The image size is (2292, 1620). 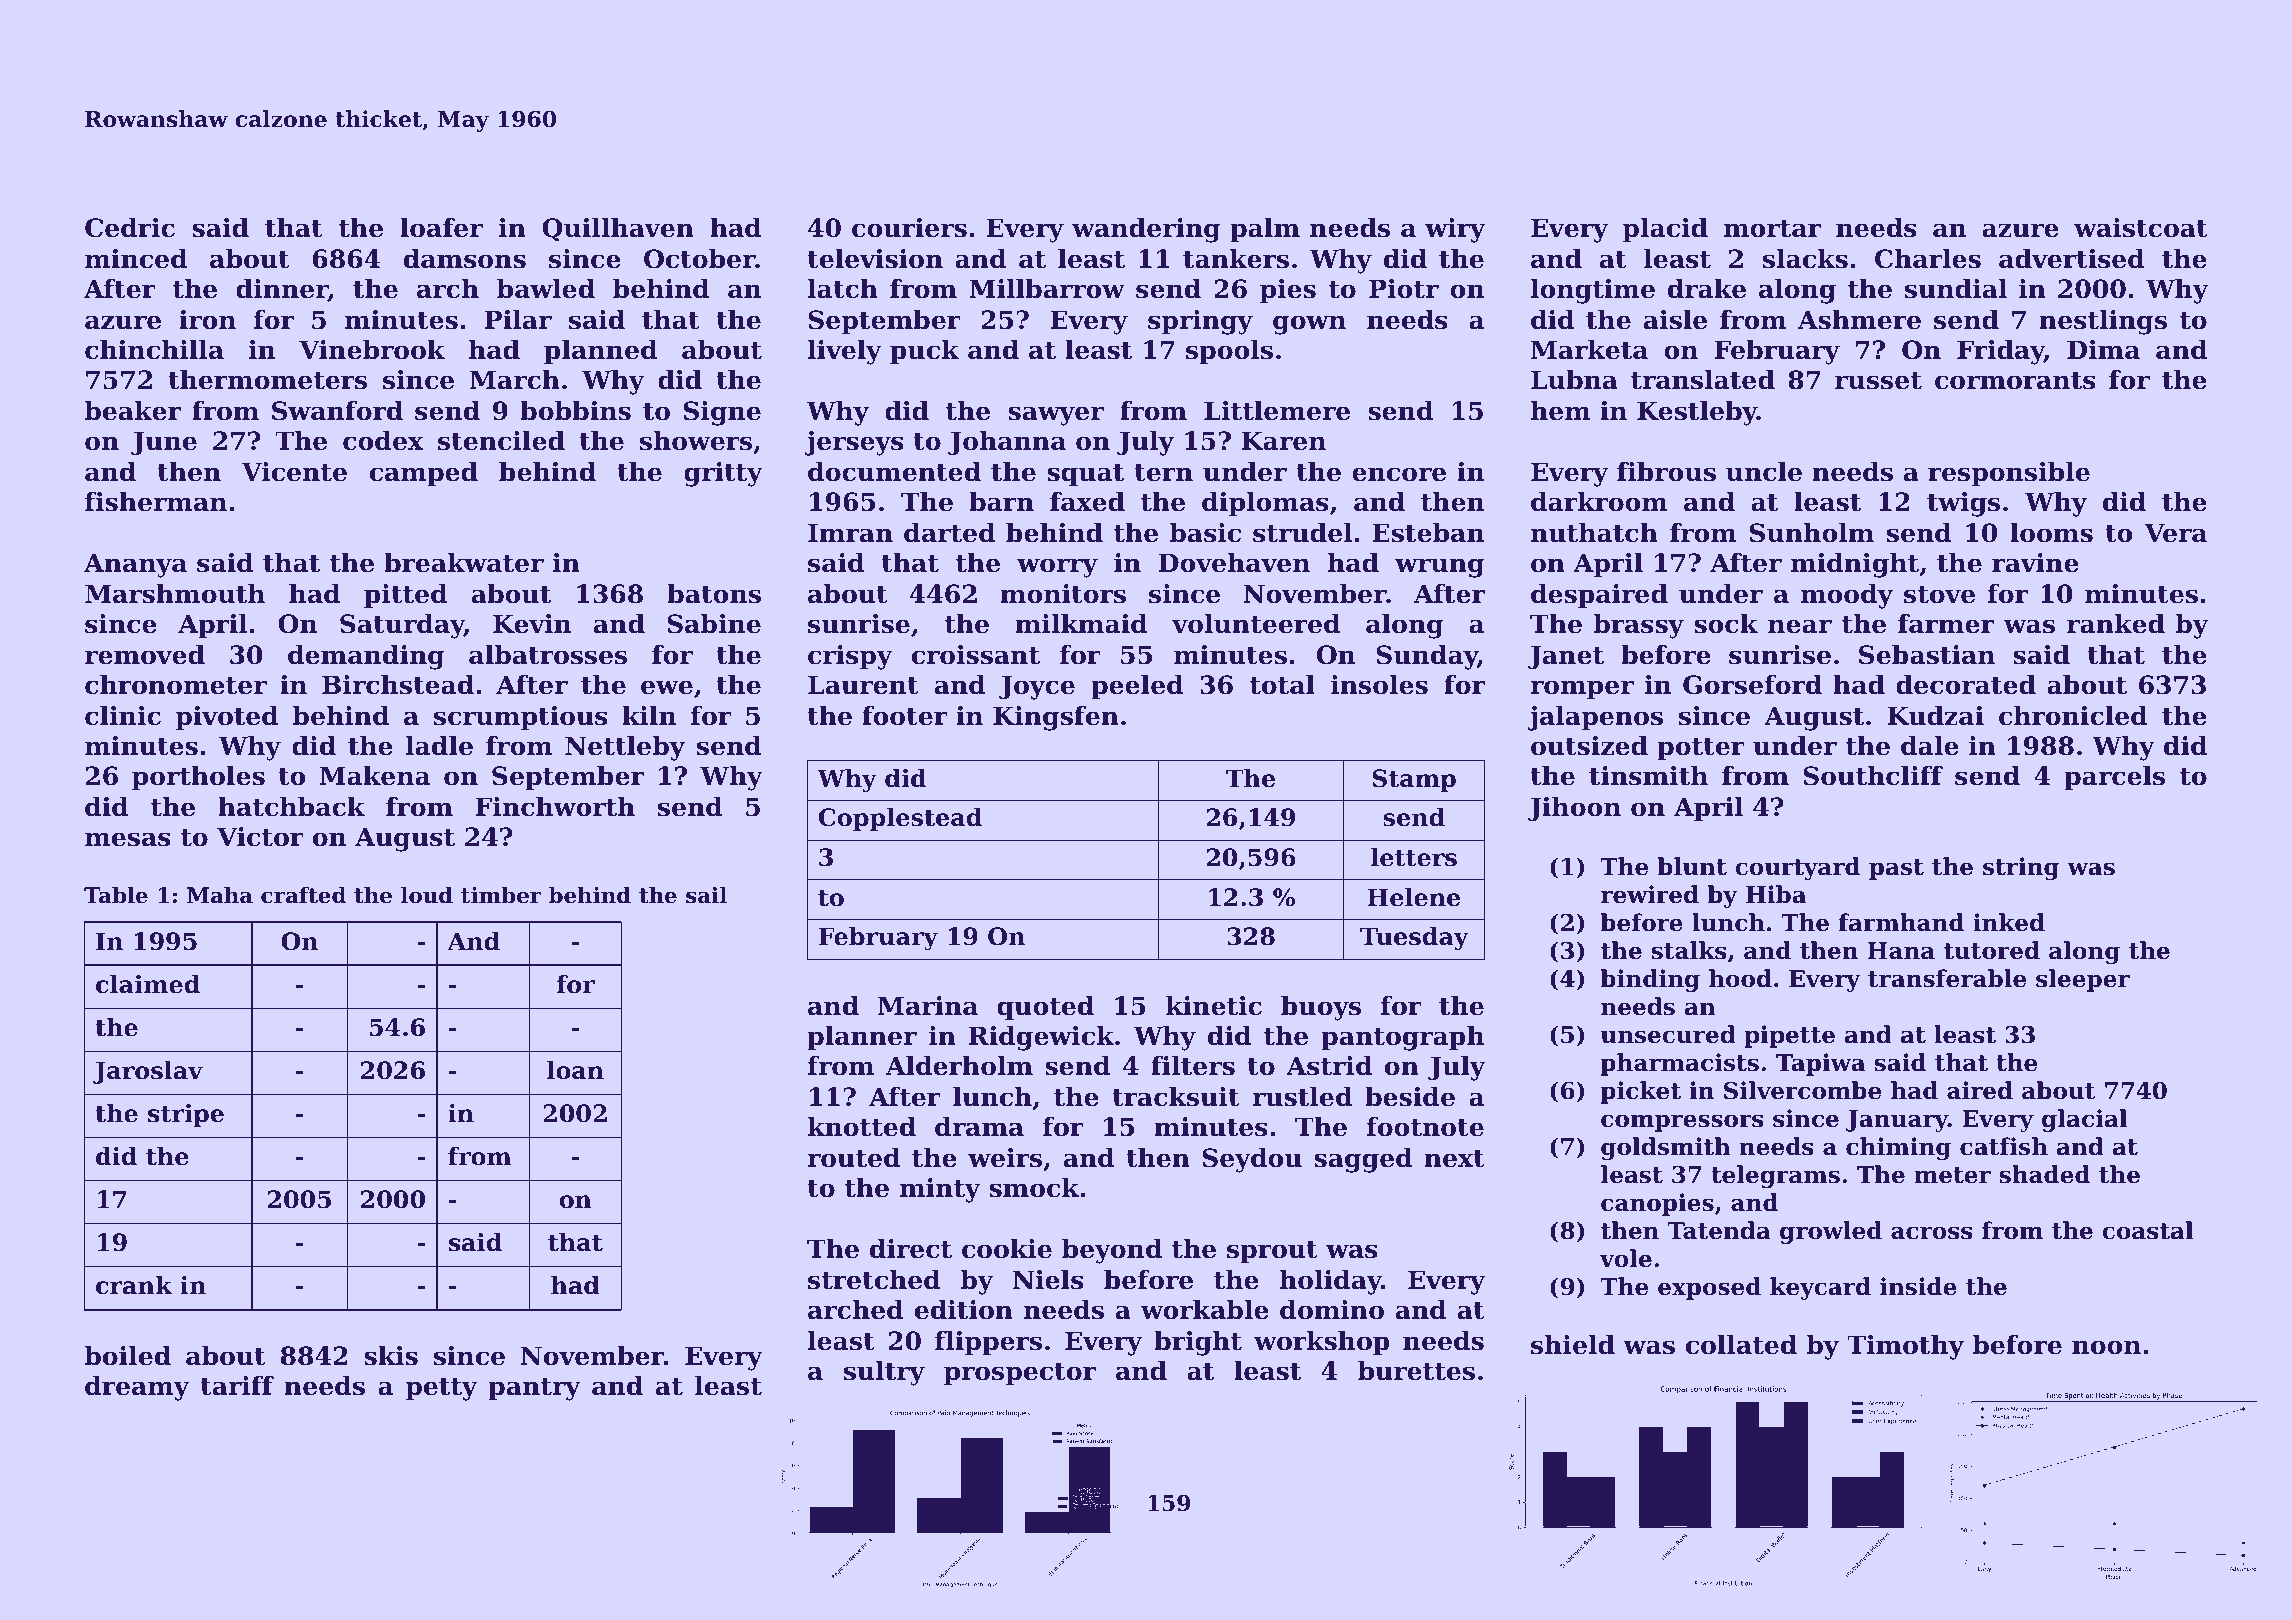 I want to click on Jaroslav, so click(x=148, y=1072).
